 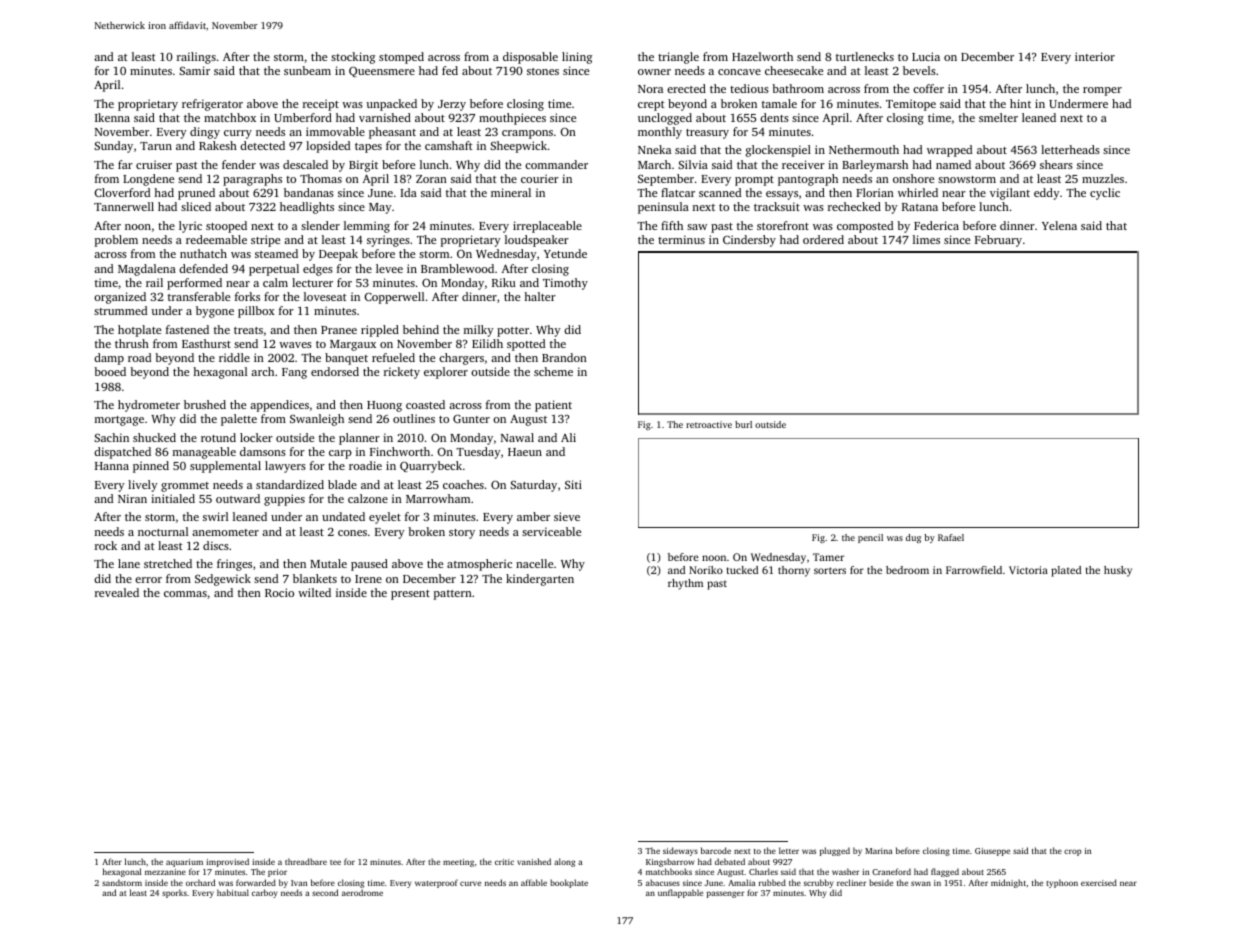 I want to click on crop, so click(x=1073, y=852).
